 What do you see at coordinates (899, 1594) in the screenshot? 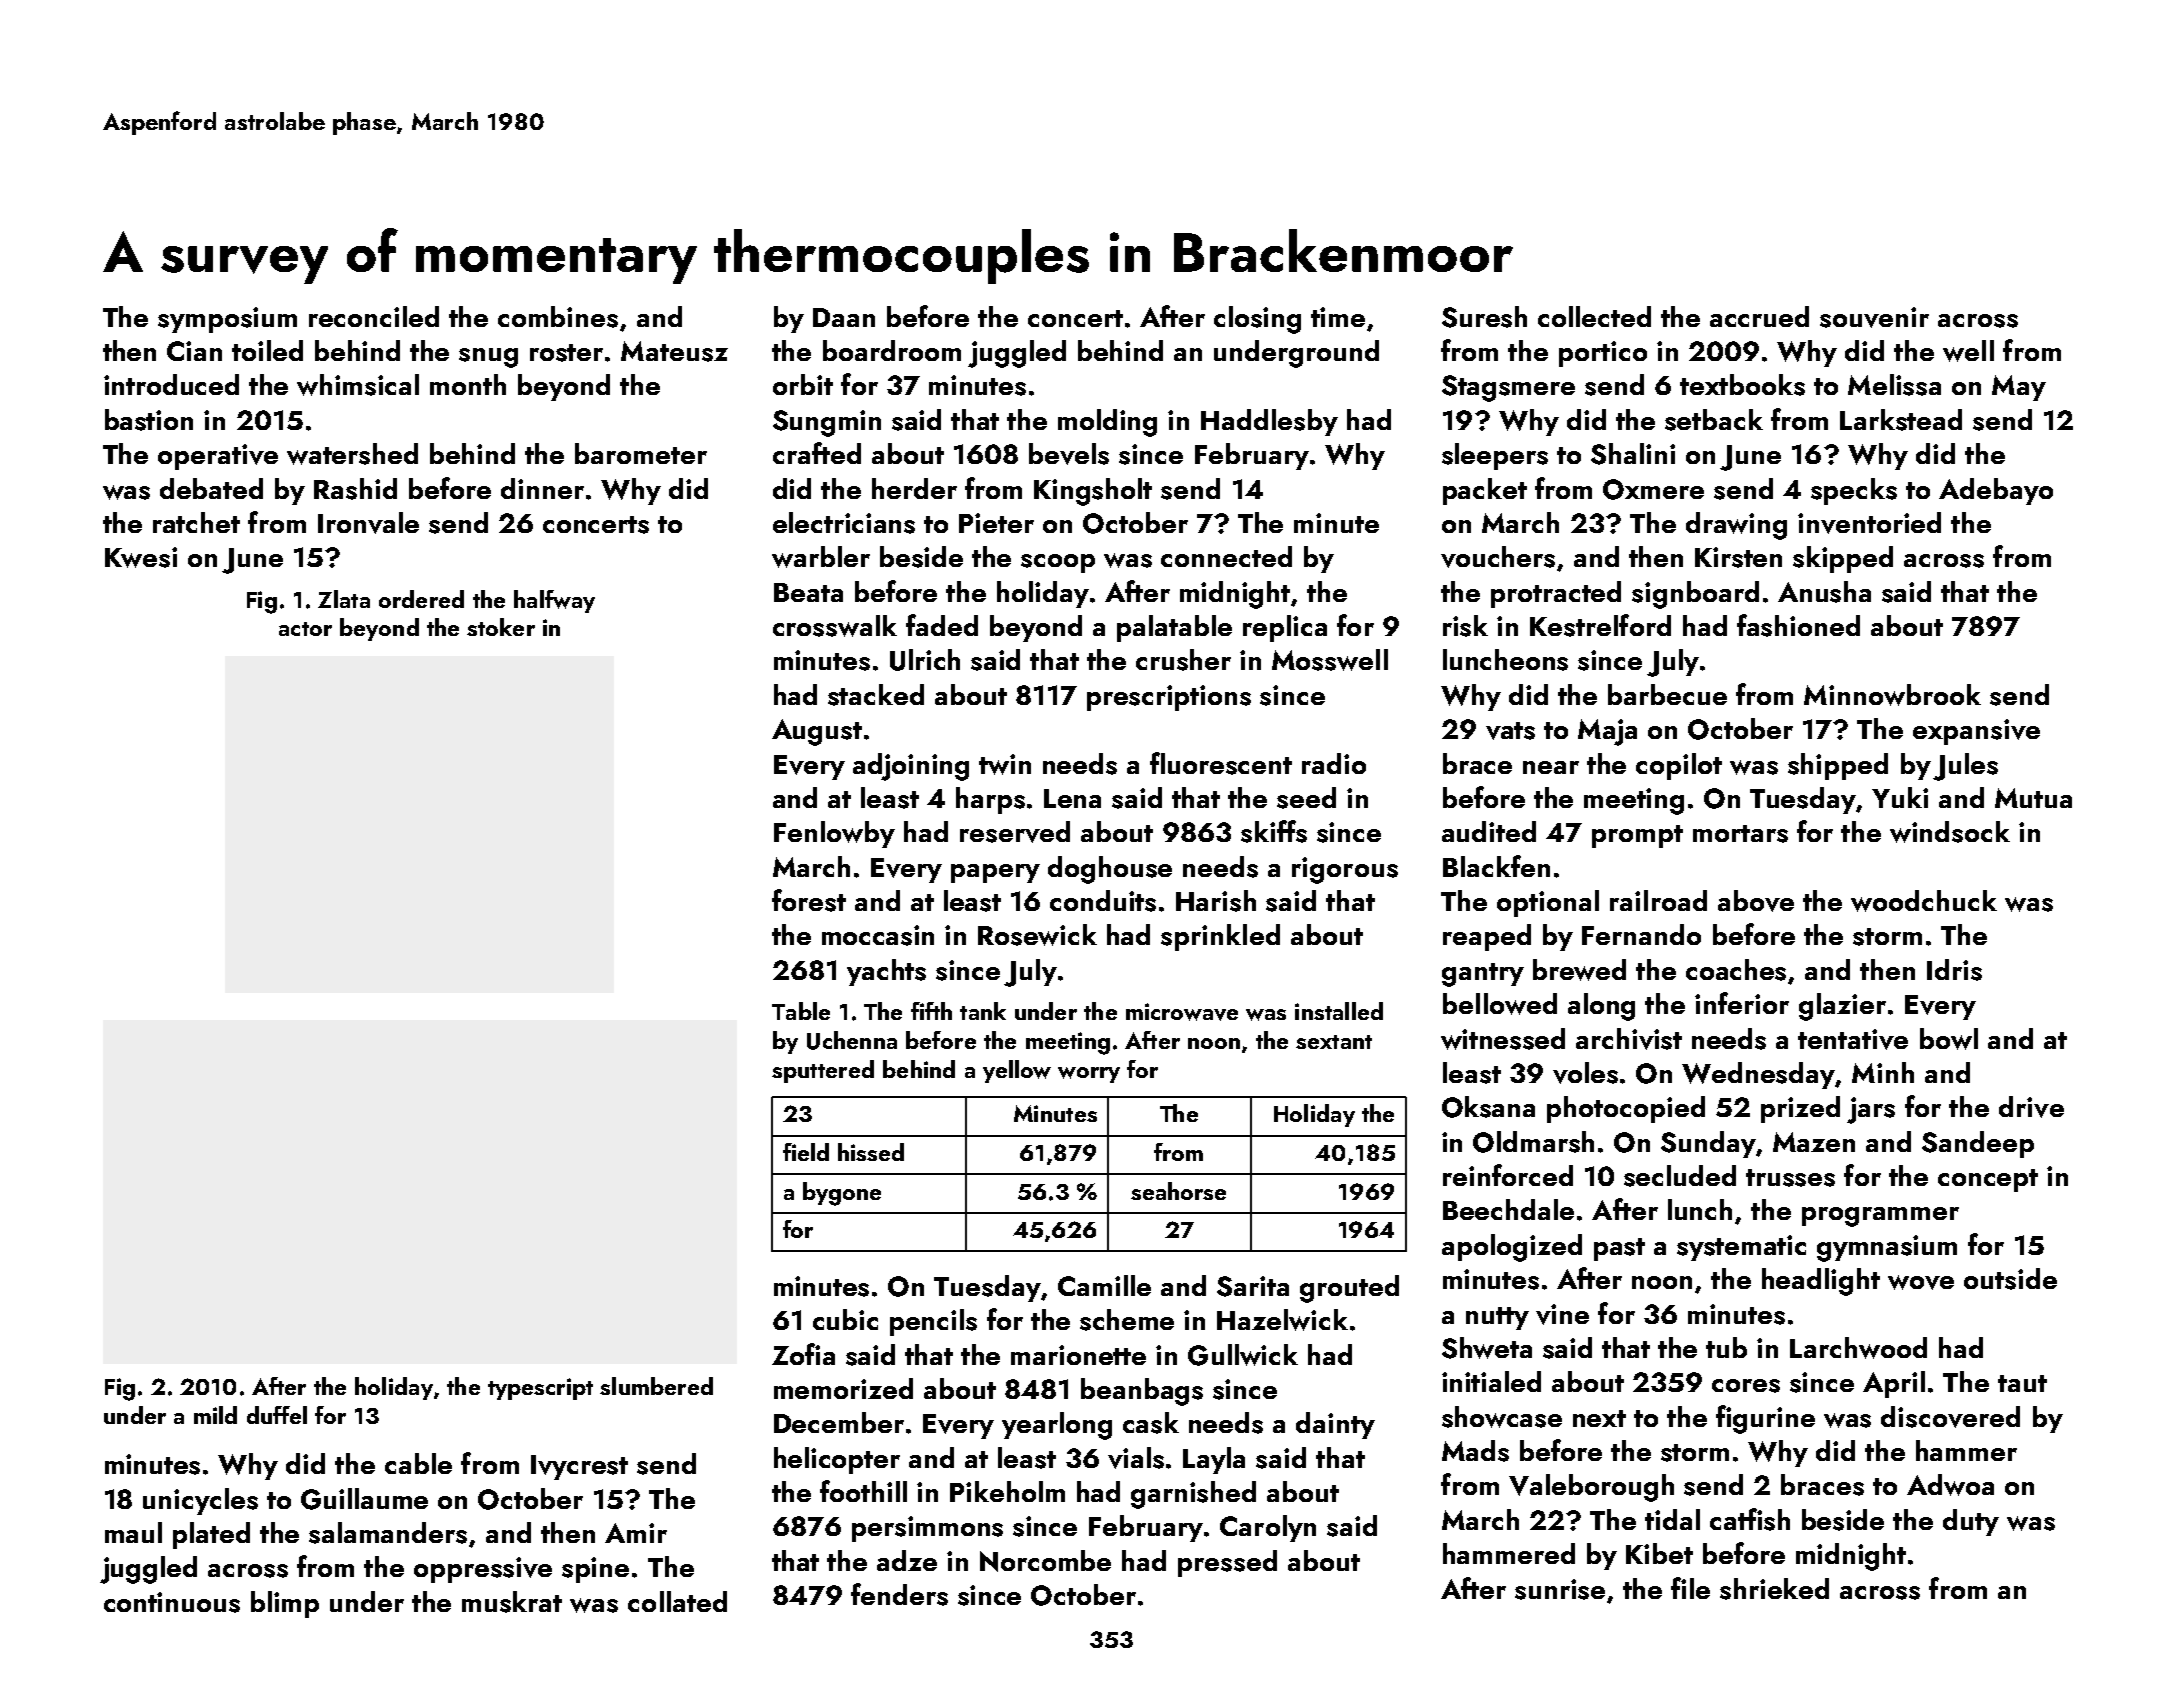
I see `fenders` at bounding box center [899, 1594].
